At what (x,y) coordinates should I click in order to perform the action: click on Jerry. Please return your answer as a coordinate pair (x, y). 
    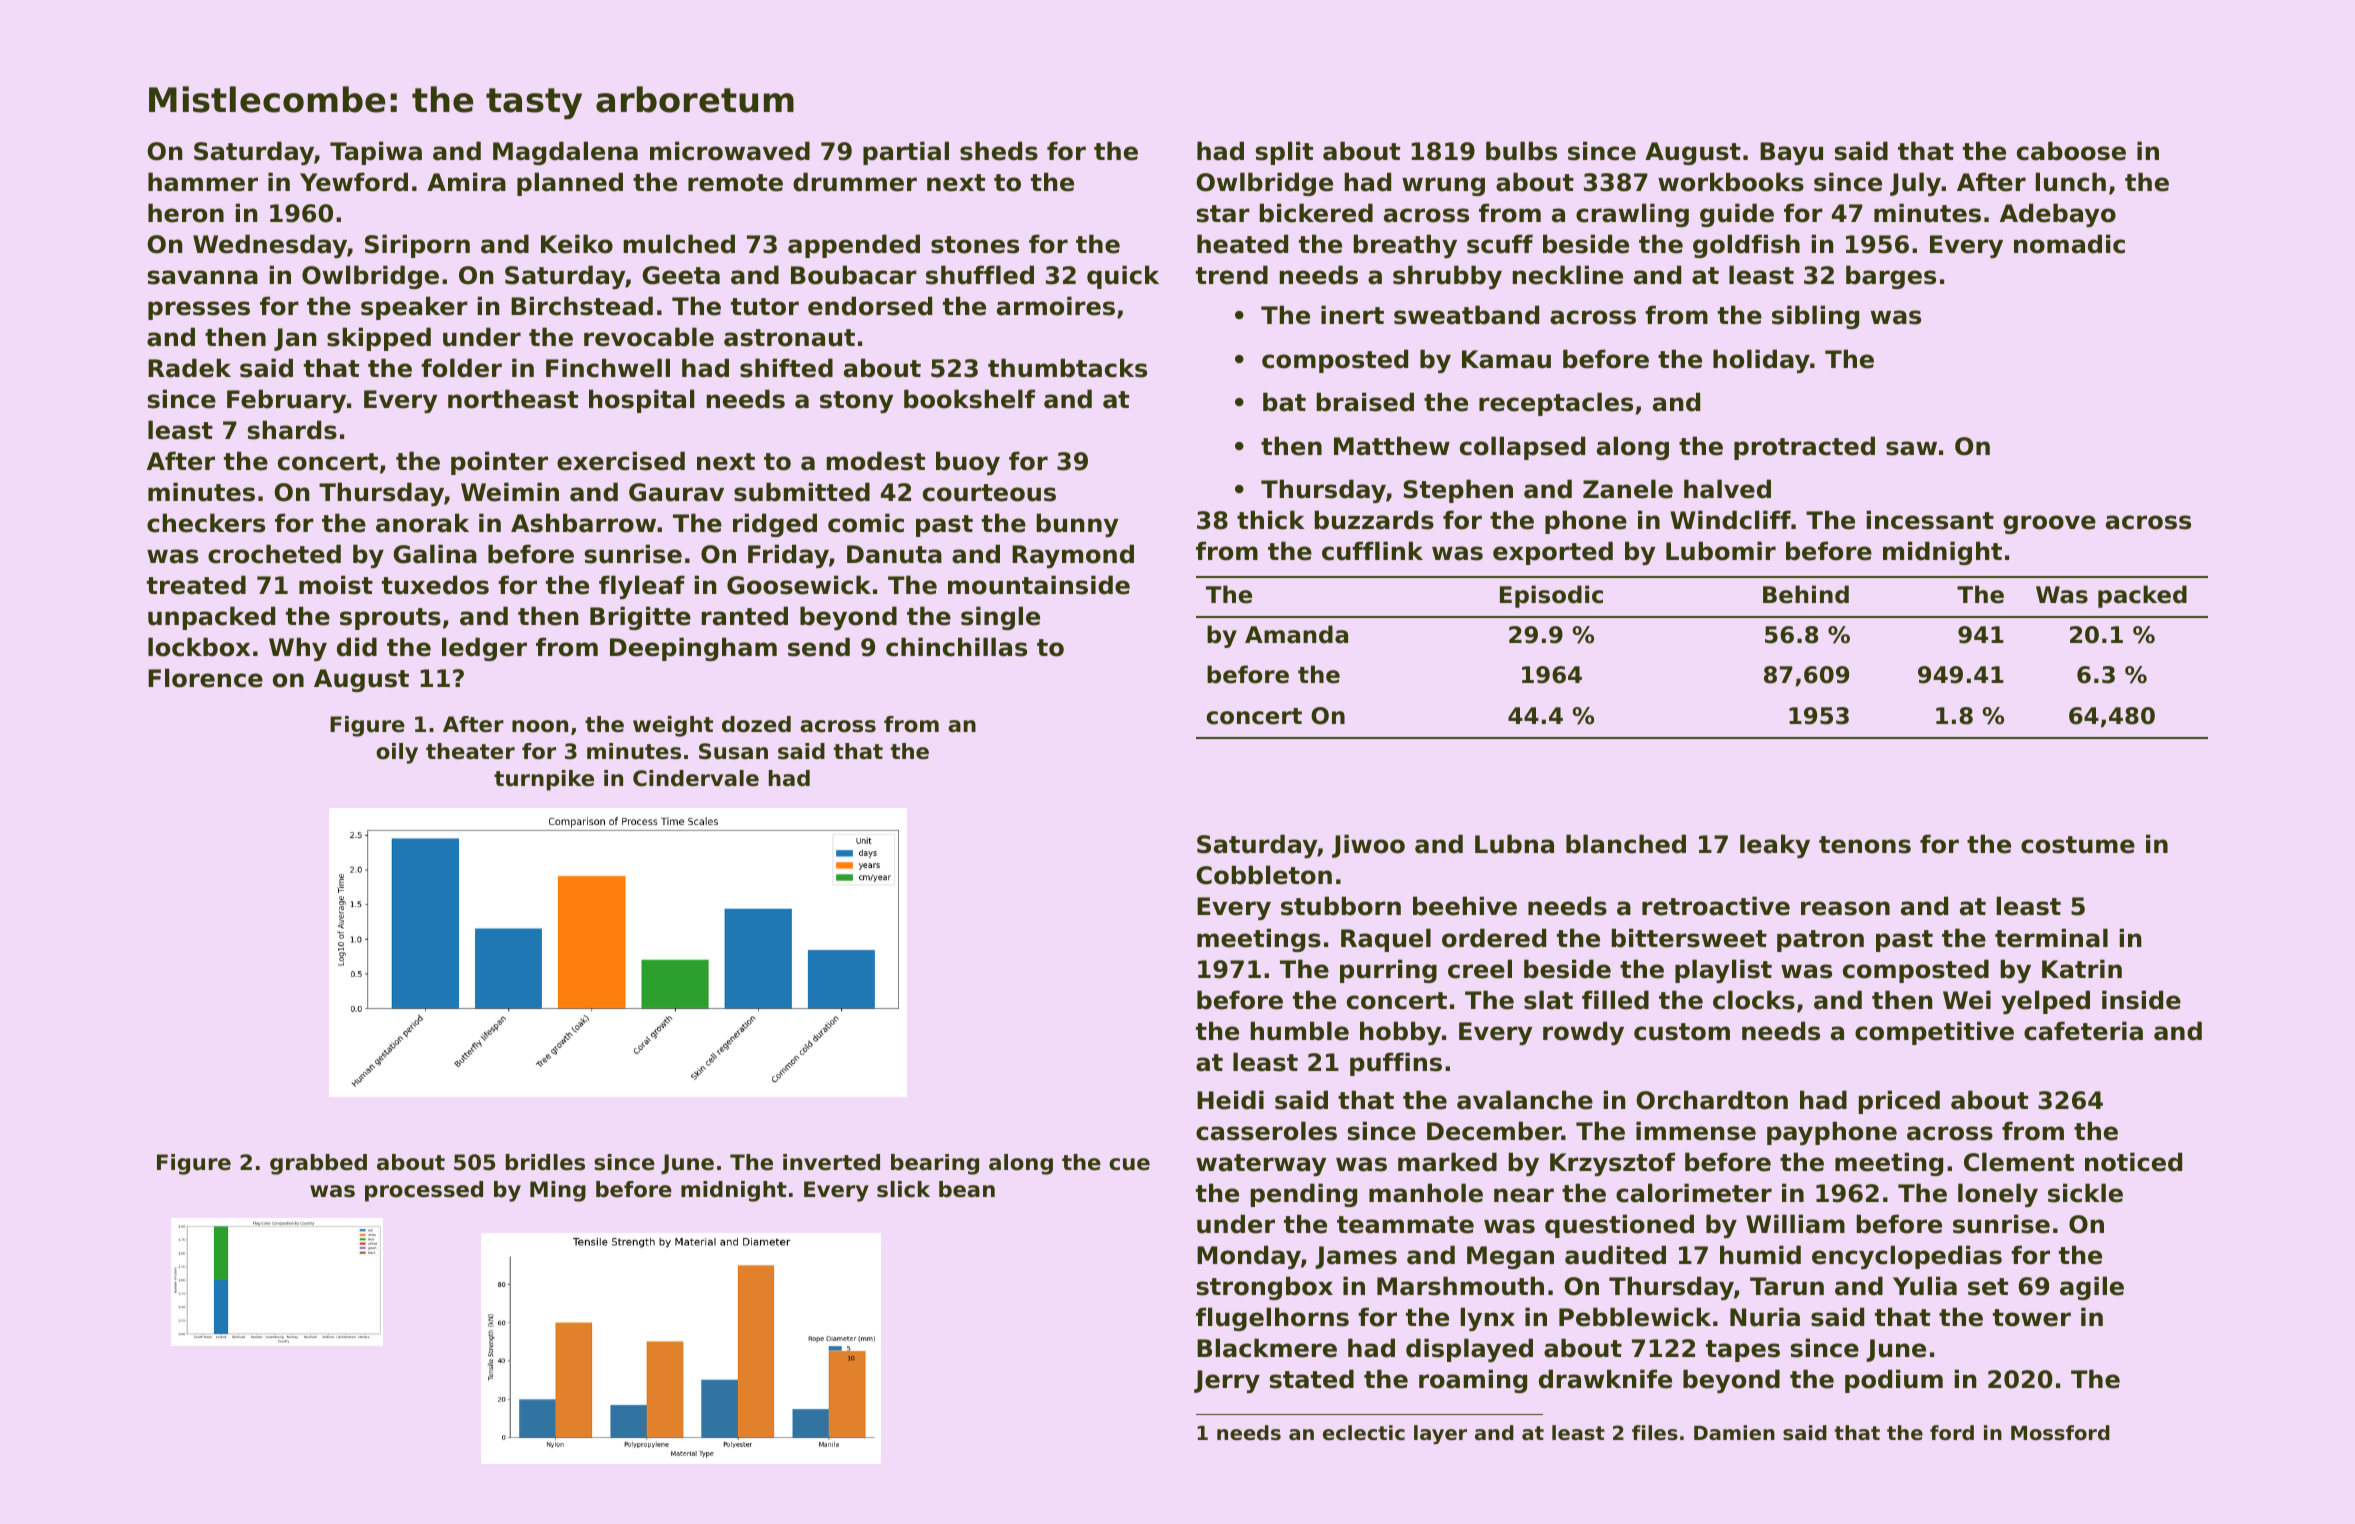
    Looking at the image, I should click on (1227, 1381).
